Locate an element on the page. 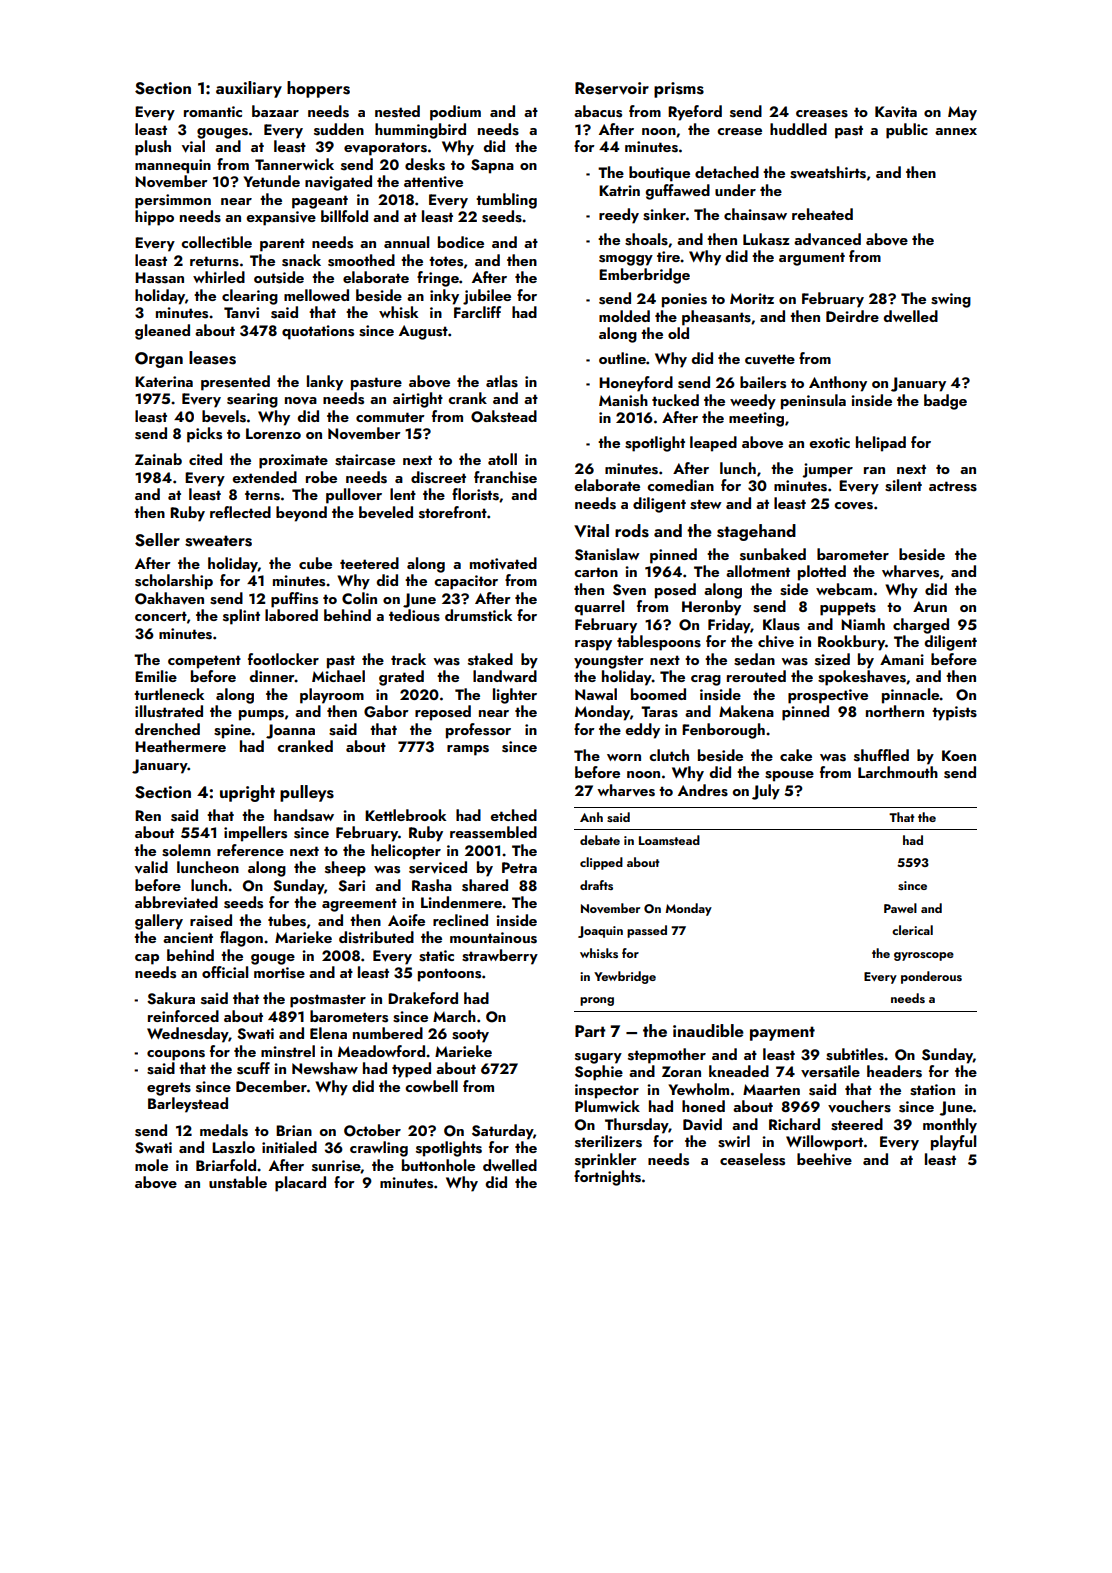 The image size is (1112, 1573). payment is located at coordinates (782, 1033).
